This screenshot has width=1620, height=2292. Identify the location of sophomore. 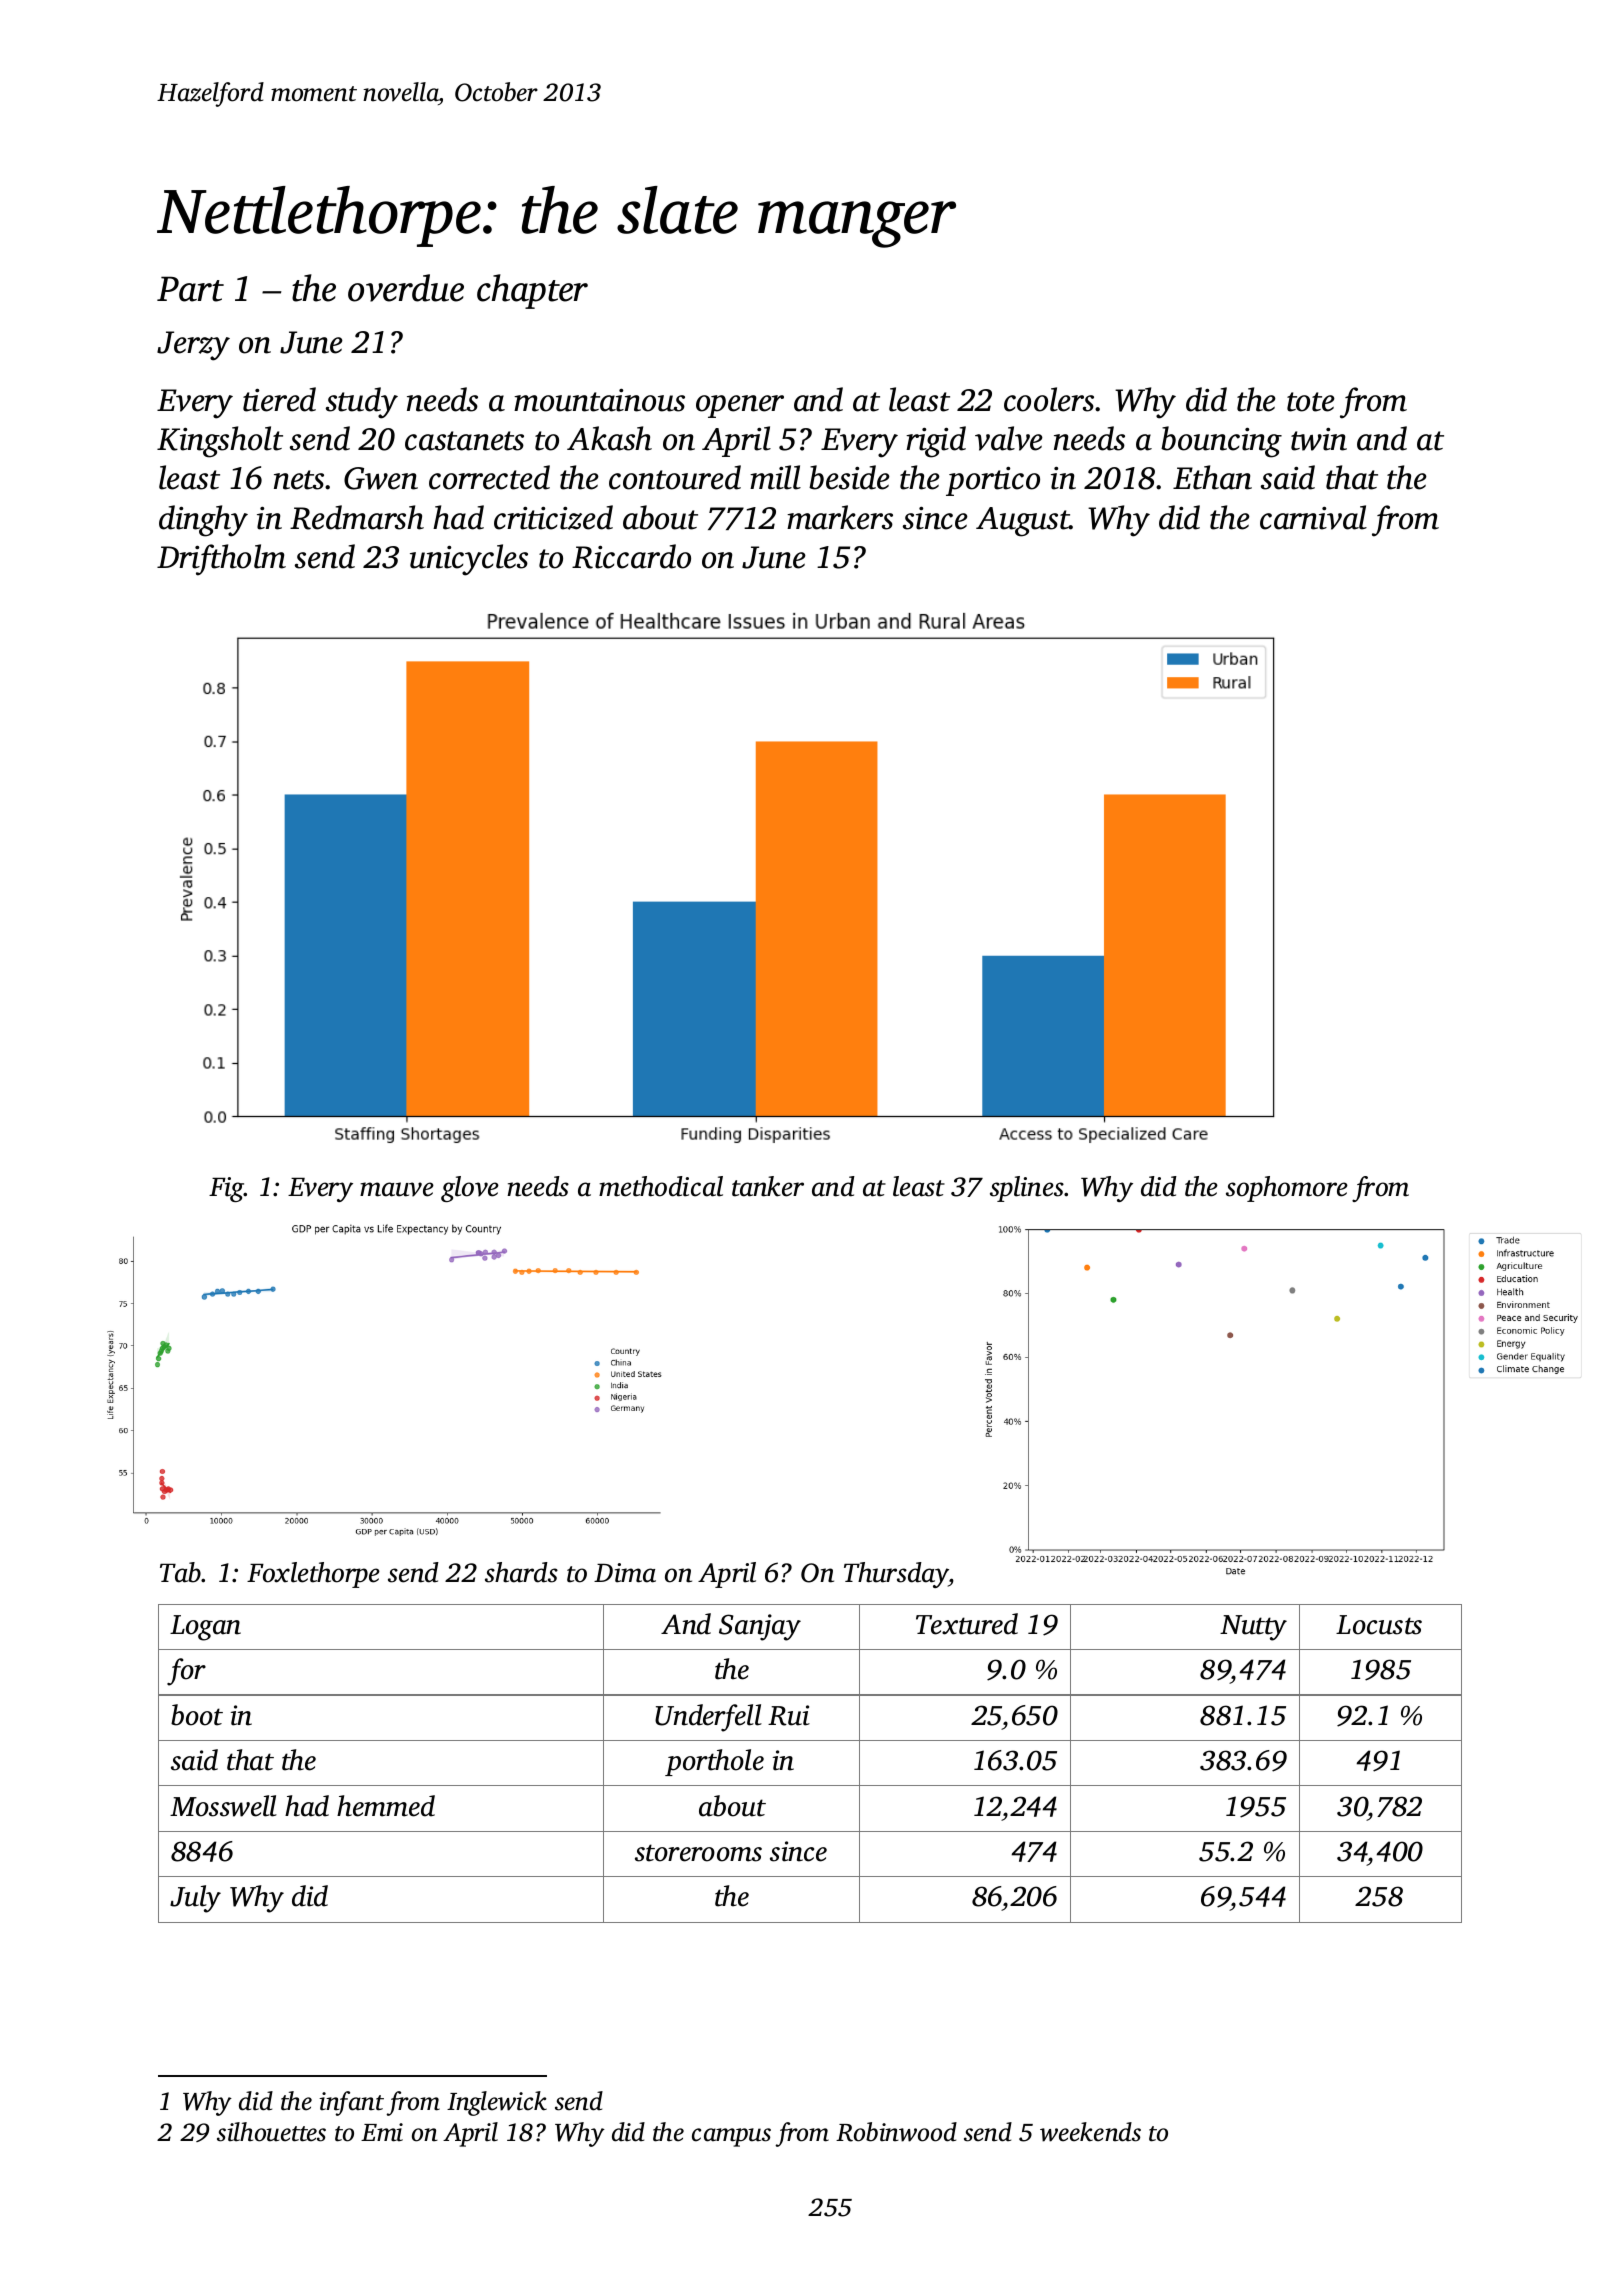
(1287, 1189).
